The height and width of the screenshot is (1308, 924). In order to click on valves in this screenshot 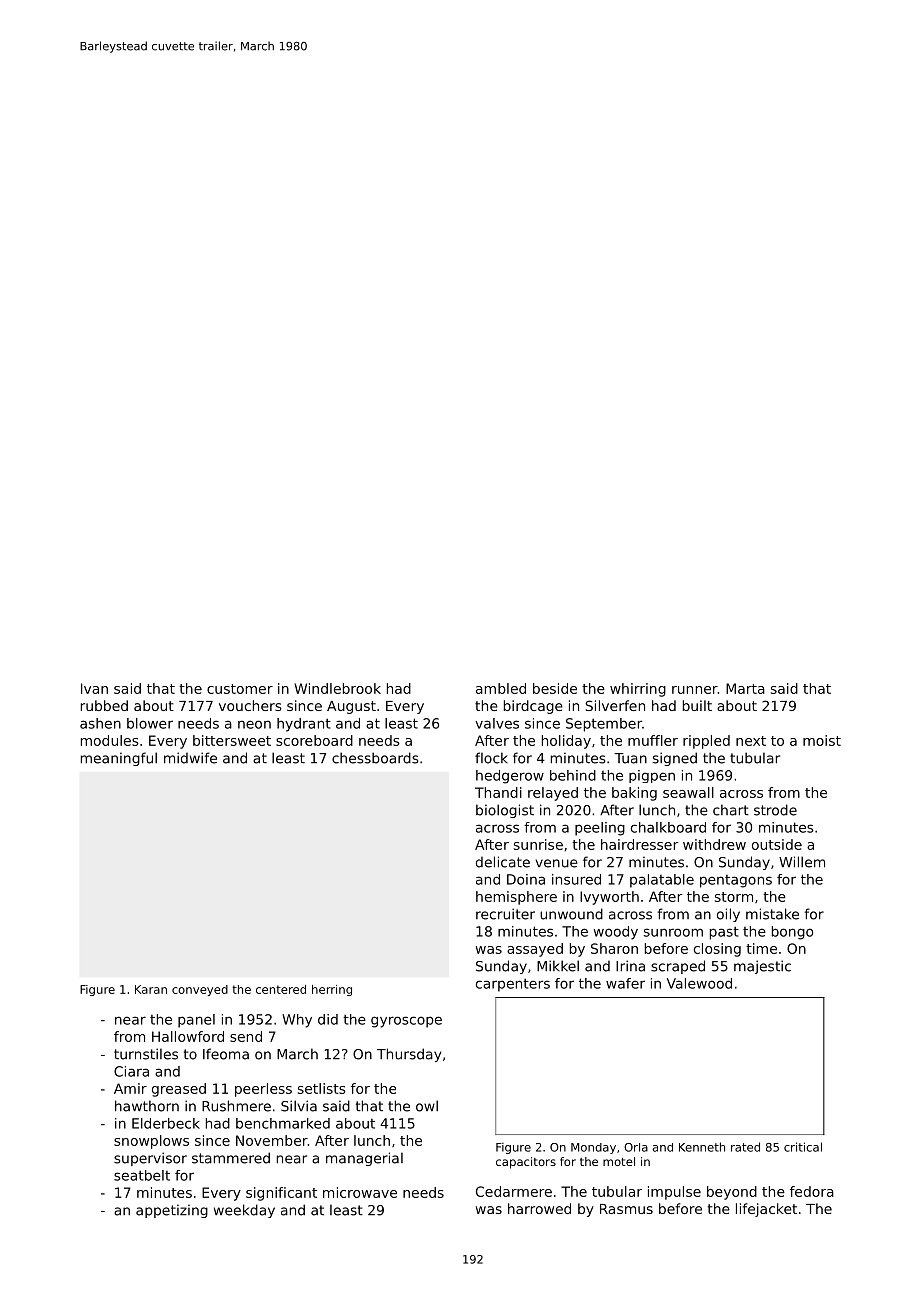, I will do `click(497, 723)`.
